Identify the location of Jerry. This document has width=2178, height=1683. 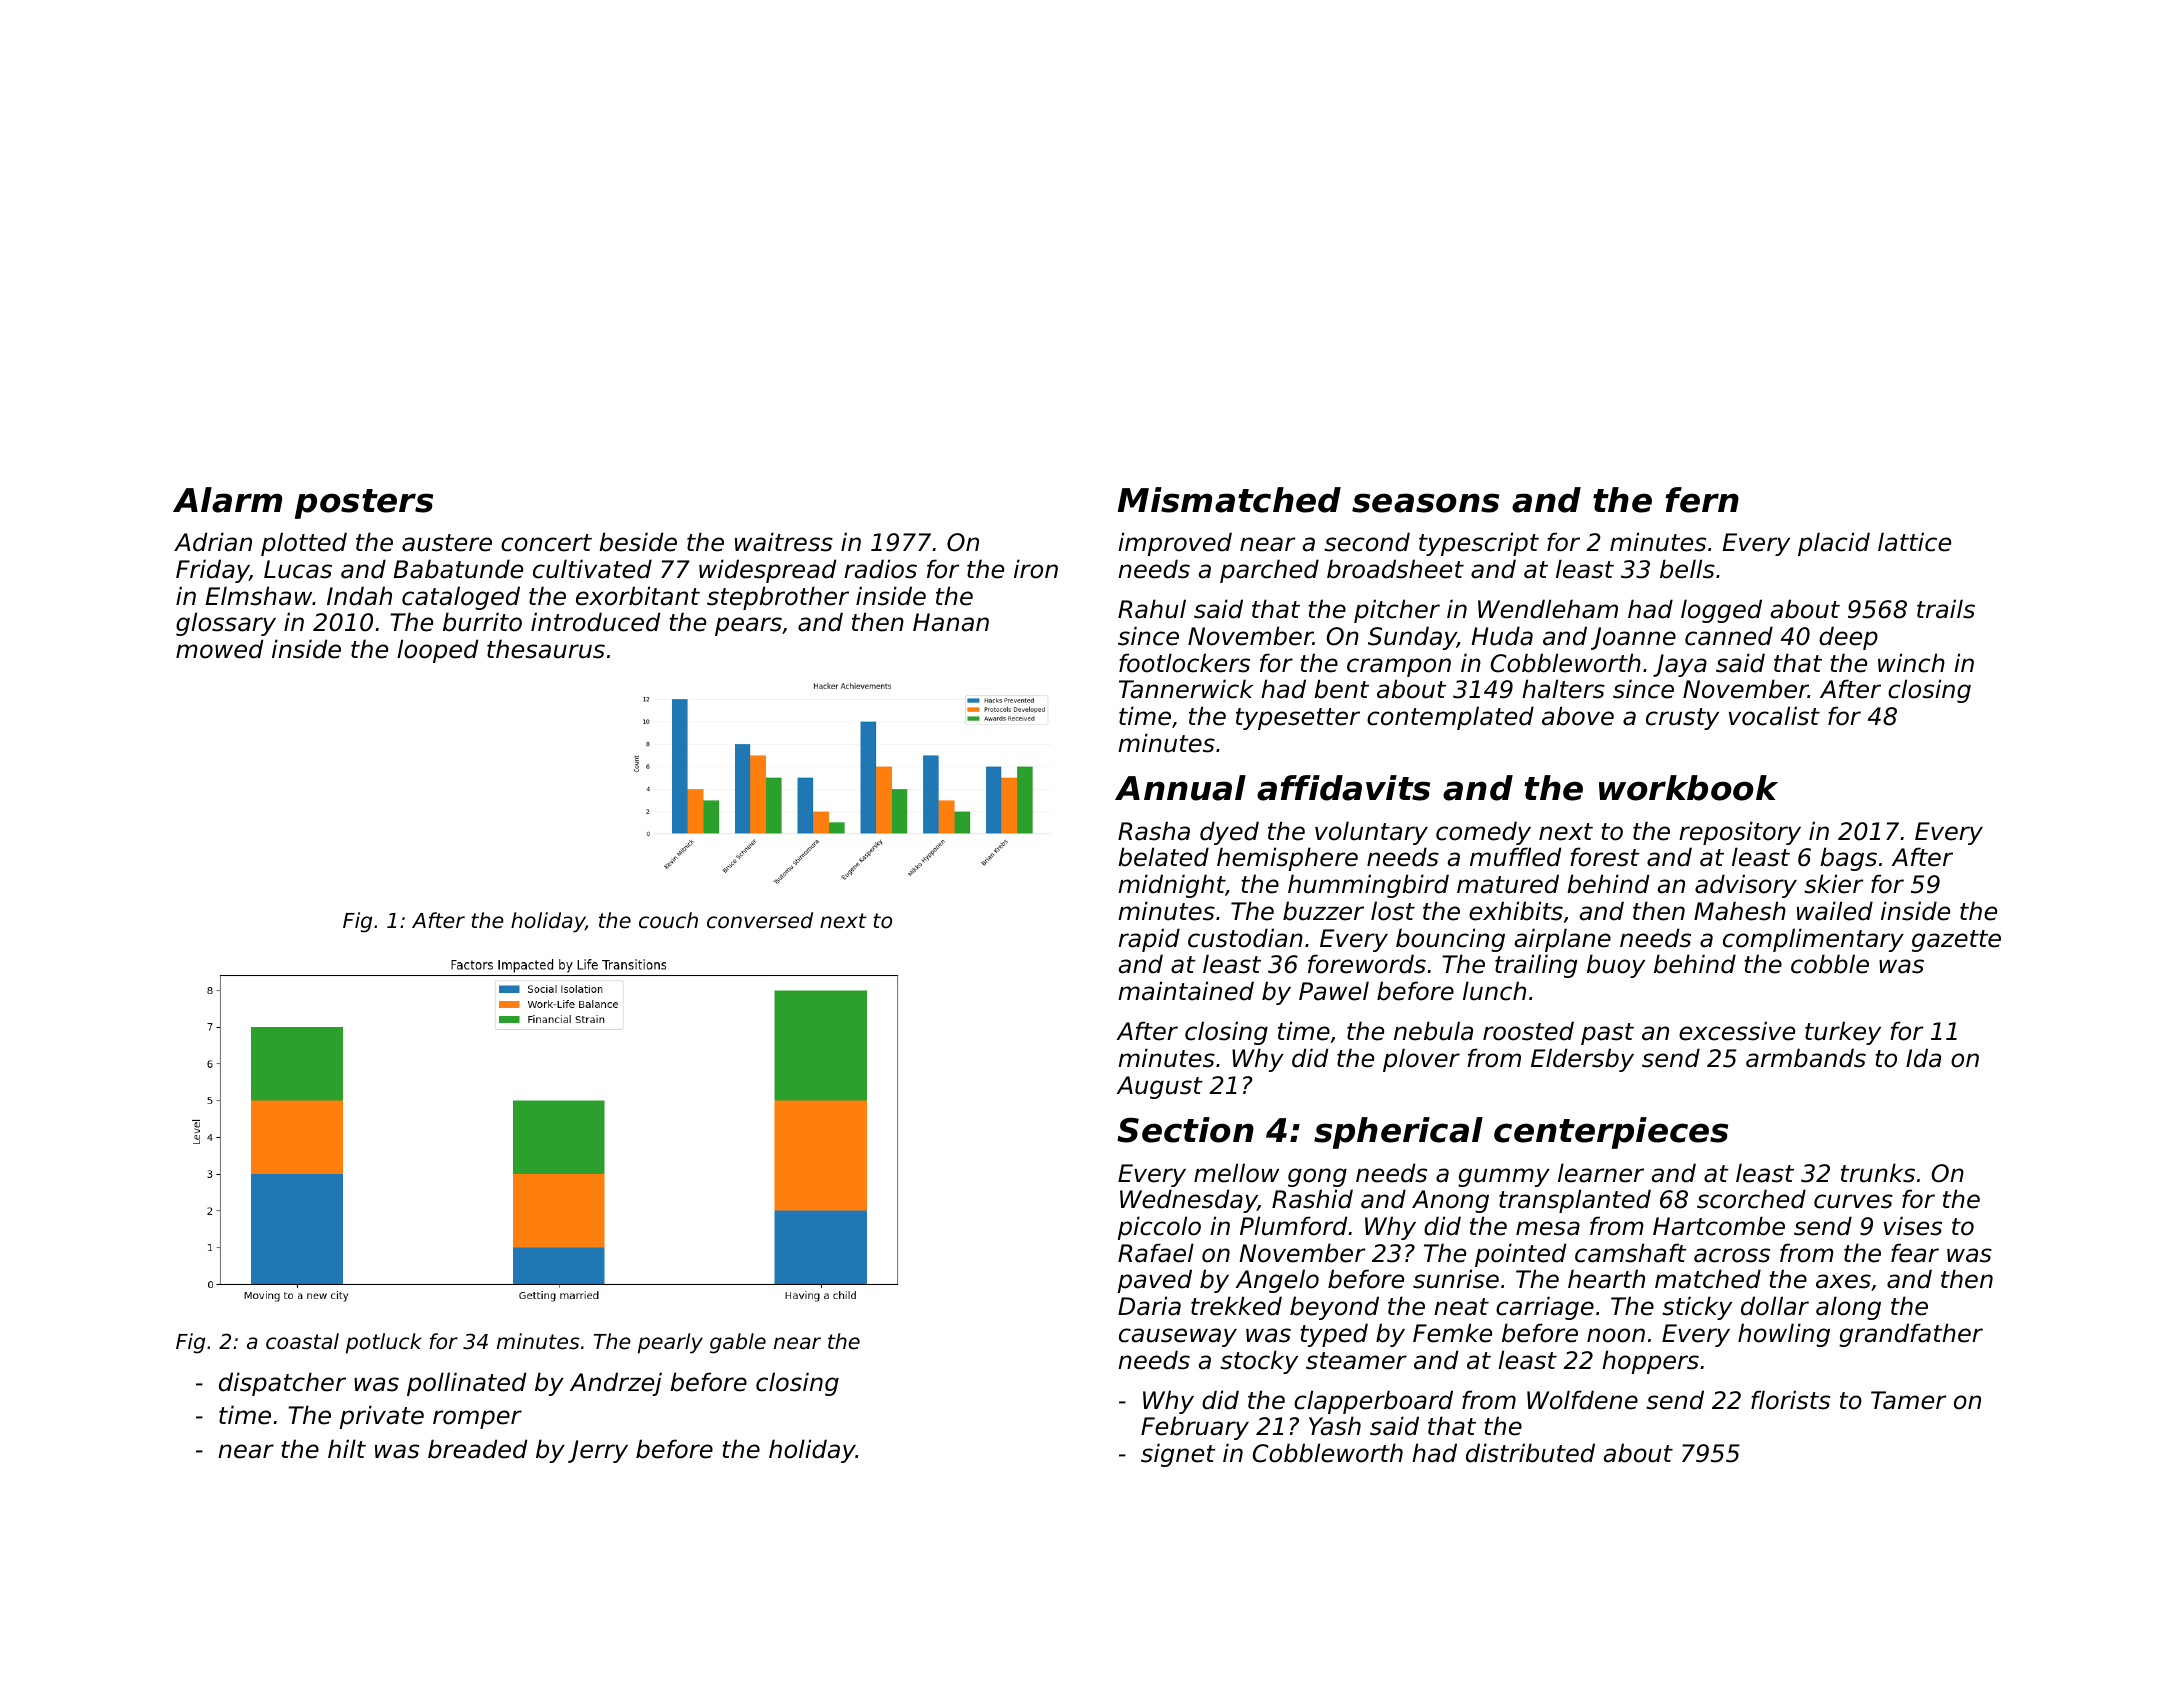
(598, 1451).
